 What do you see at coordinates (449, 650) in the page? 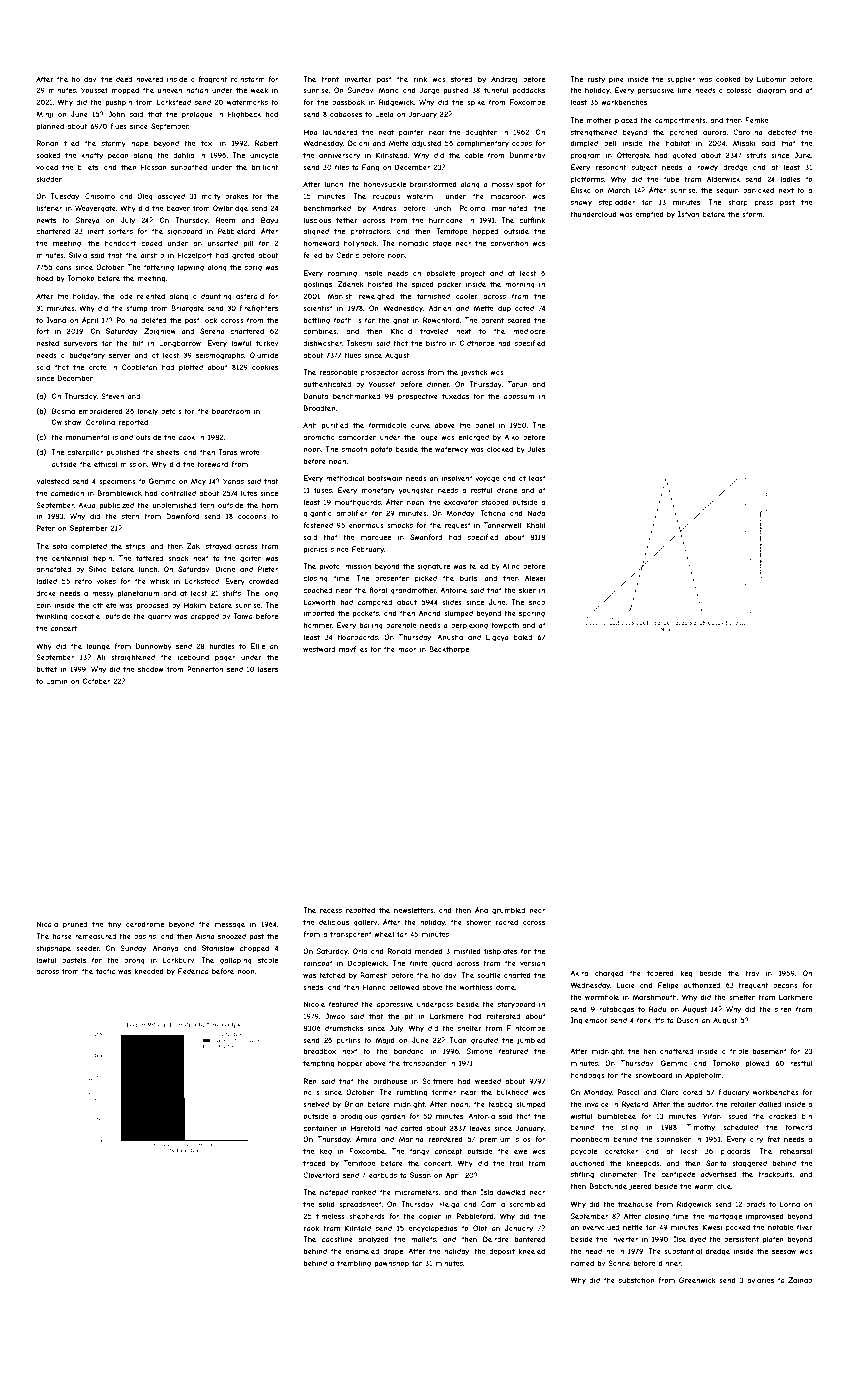
I see `Beckthorpe` at bounding box center [449, 650].
